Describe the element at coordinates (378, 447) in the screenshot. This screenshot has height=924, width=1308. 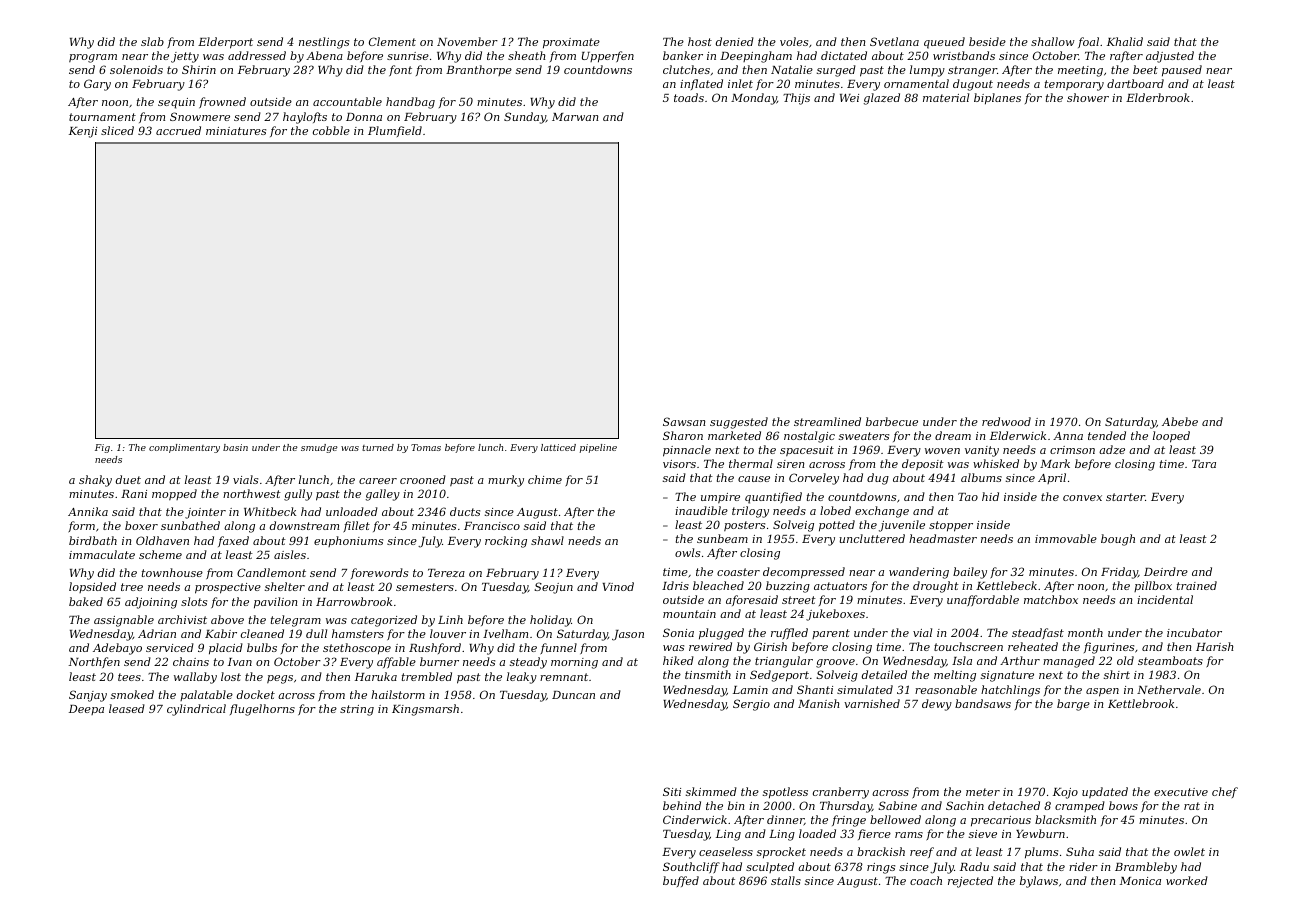
I see `turned` at that location.
